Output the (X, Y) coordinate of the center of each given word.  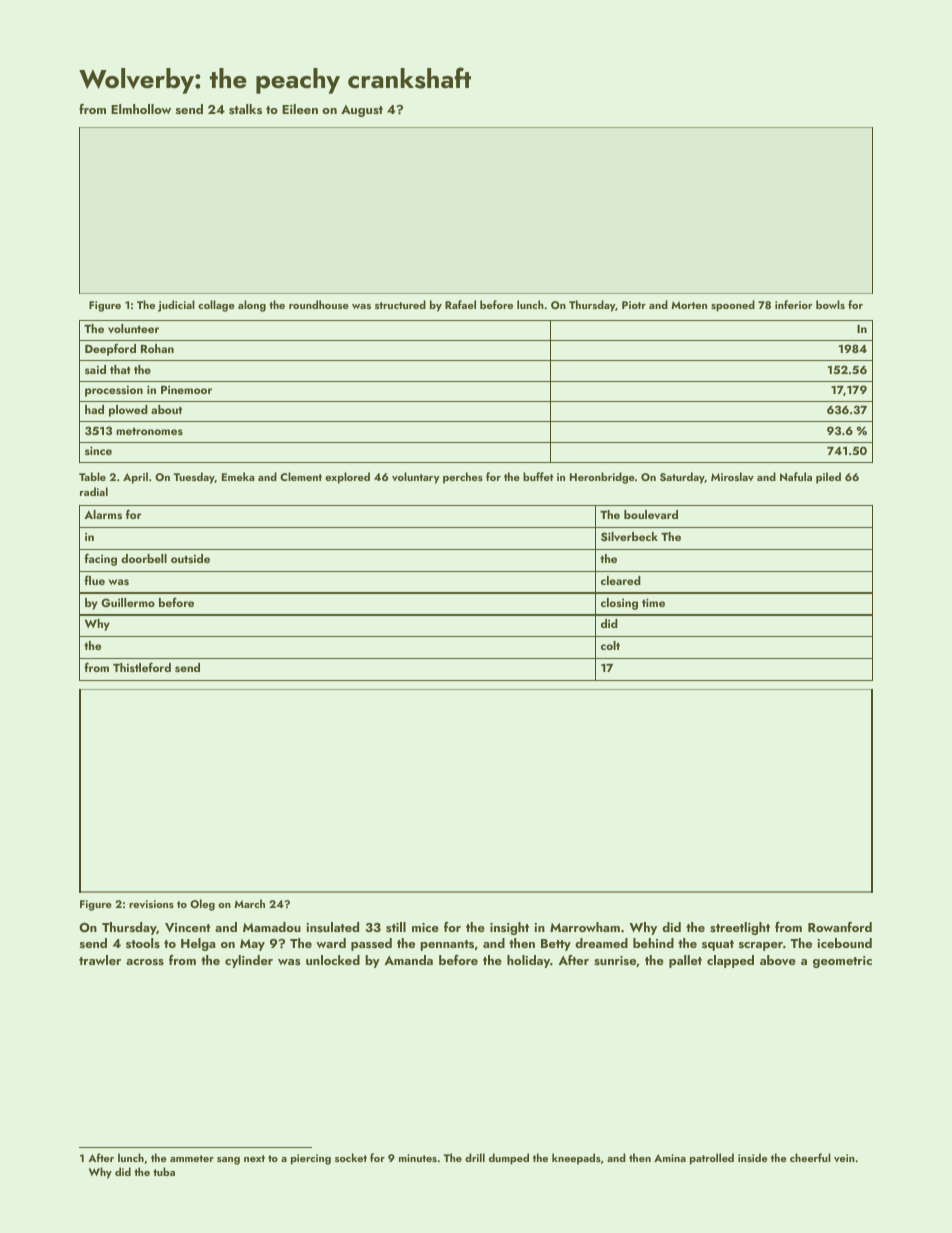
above (778, 960)
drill (475, 1157)
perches (463, 478)
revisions (151, 904)
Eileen (300, 109)
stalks (245, 109)
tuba (164, 1171)
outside (190, 558)
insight (509, 928)
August (362, 111)
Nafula (796, 476)
